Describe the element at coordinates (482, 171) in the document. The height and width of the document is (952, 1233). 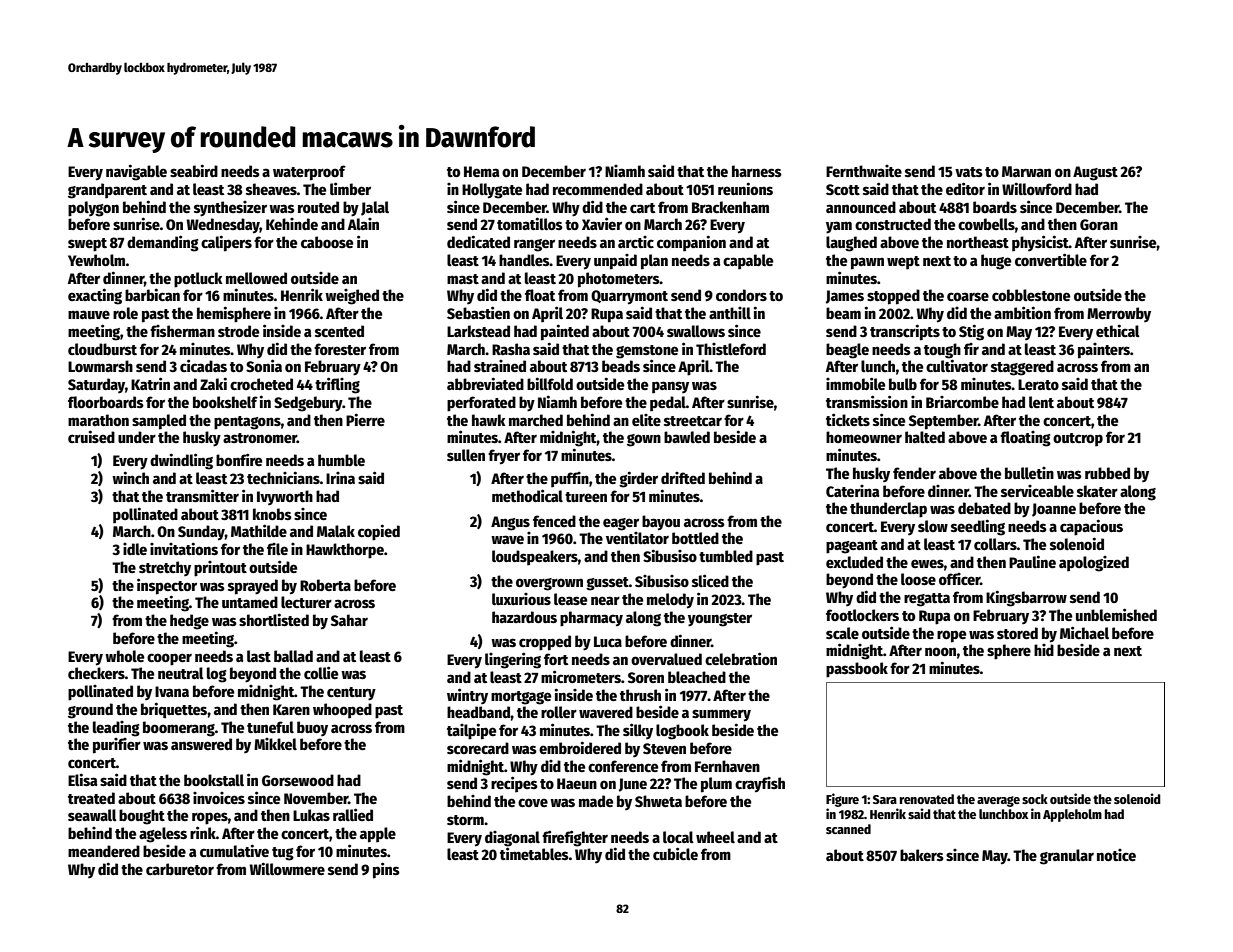
I see `Hema` at that location.
